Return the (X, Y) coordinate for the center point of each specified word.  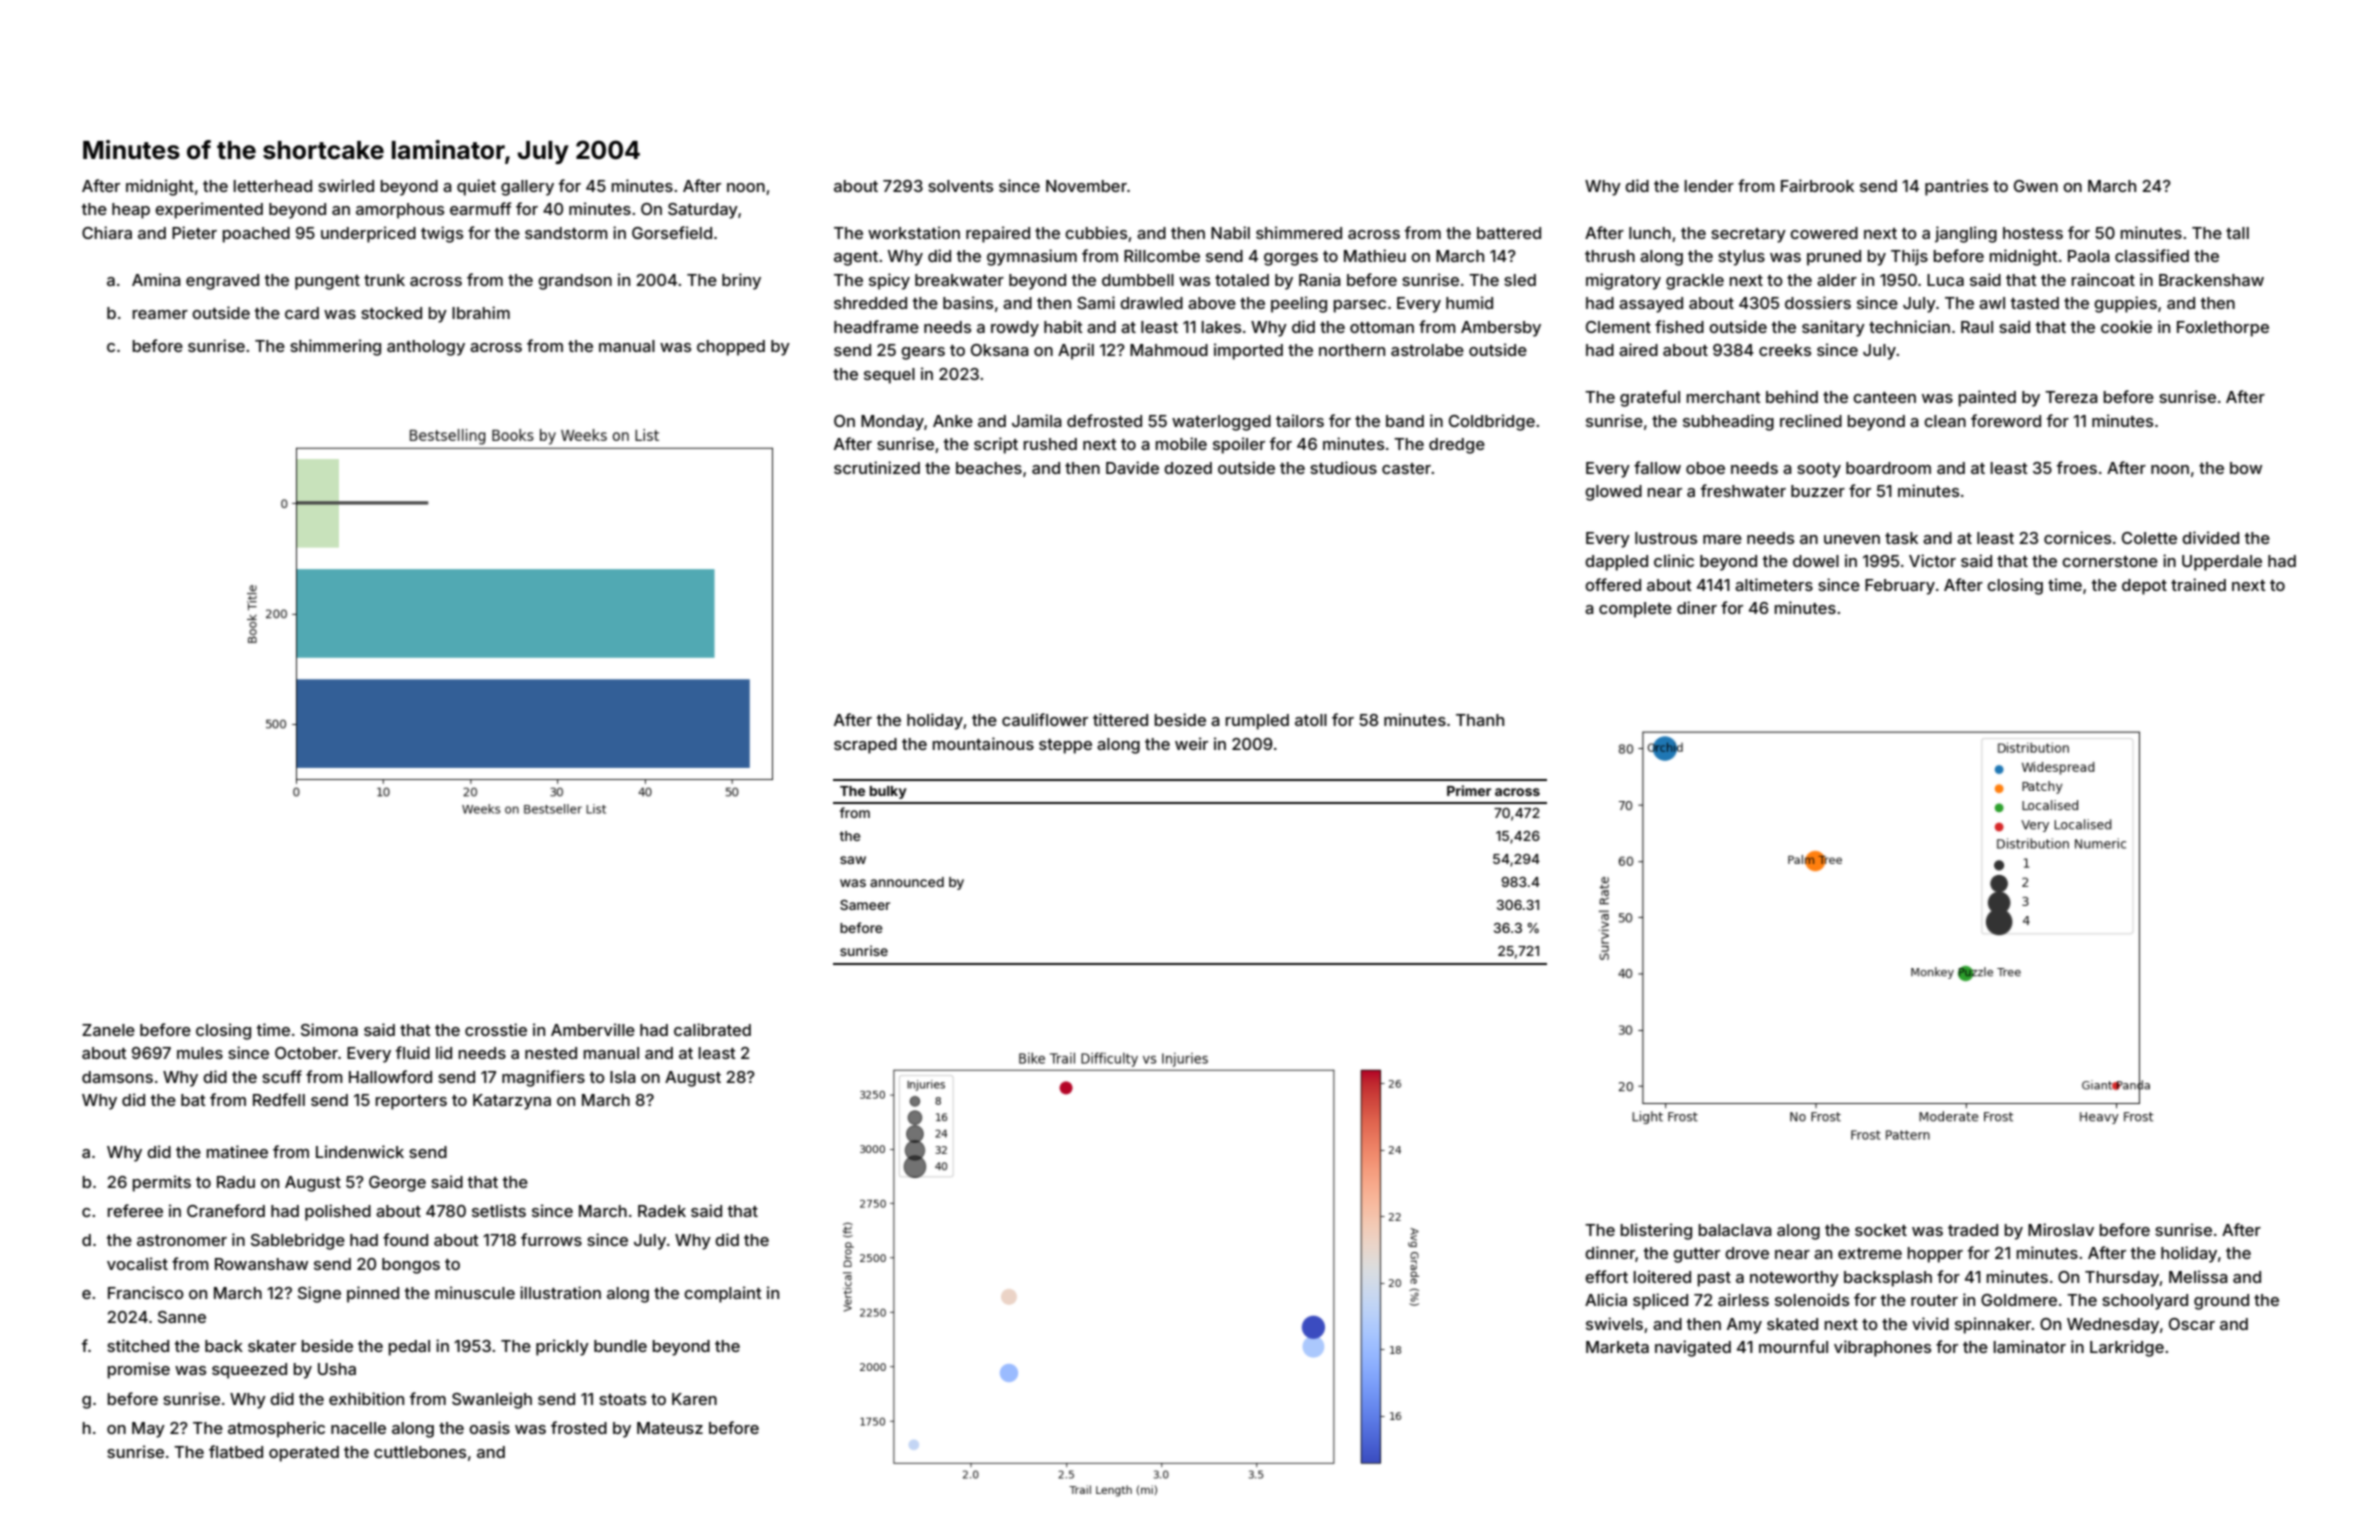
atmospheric (276, 1429)
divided (2210, 537)
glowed (1613, 493)
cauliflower (1045, 719)
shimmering (335, 347)
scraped (865, 746)
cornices (2077, 537)
